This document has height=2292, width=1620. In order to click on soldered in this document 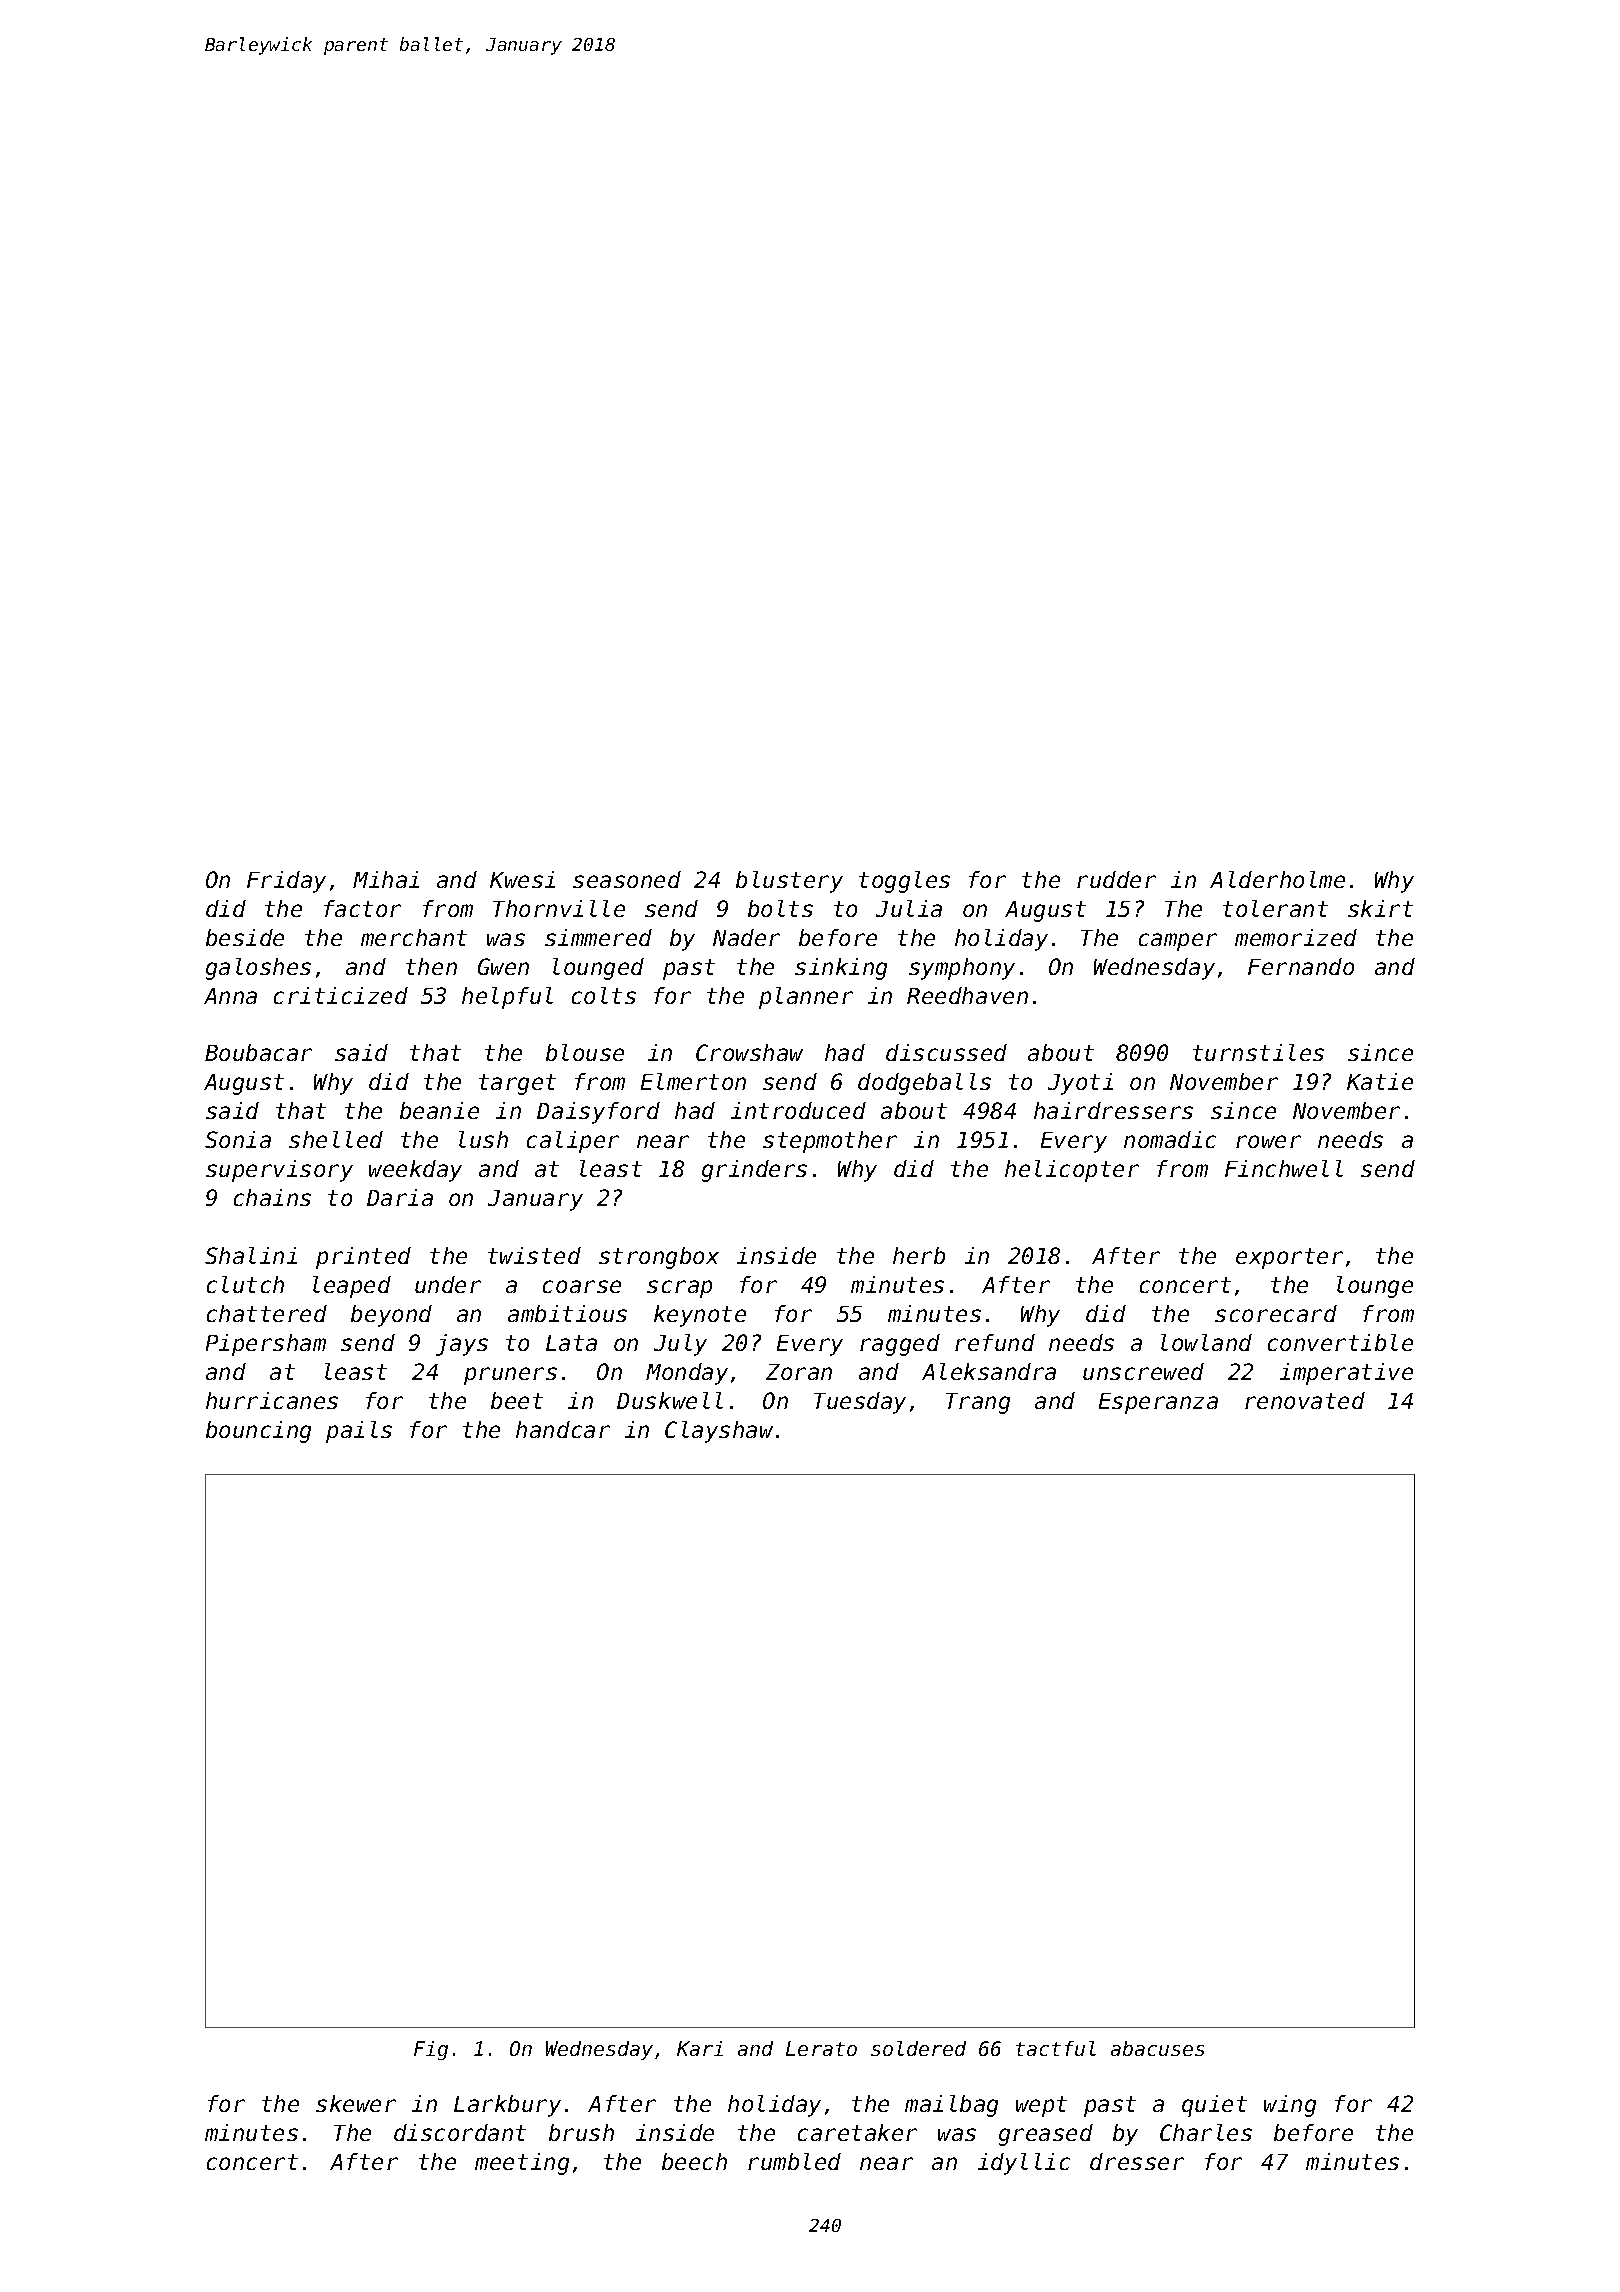, I will do `click(918, 2048)`.
